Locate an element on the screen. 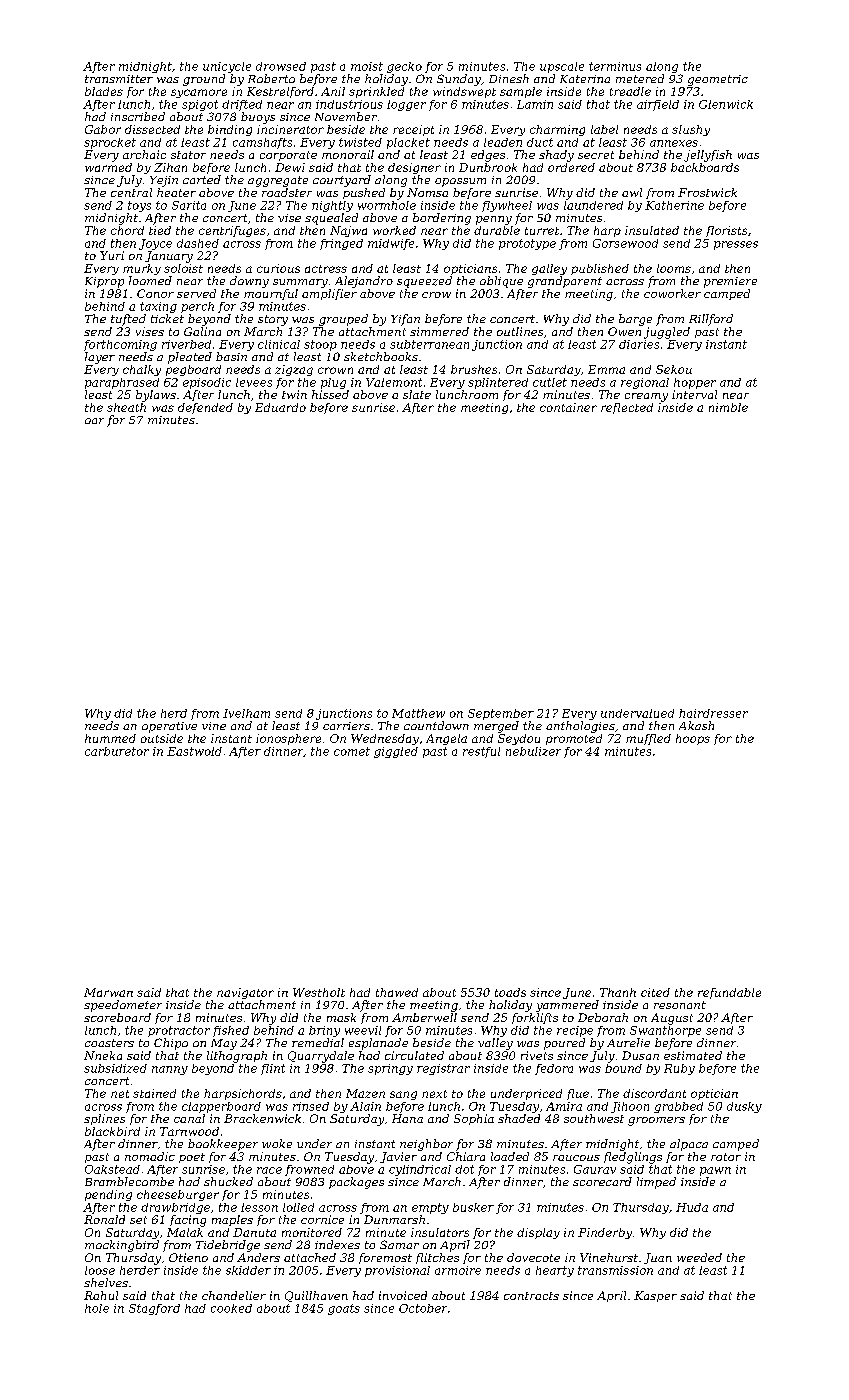 The image size is (849, 1400). Hana is located at coordinates (407, 1118).
